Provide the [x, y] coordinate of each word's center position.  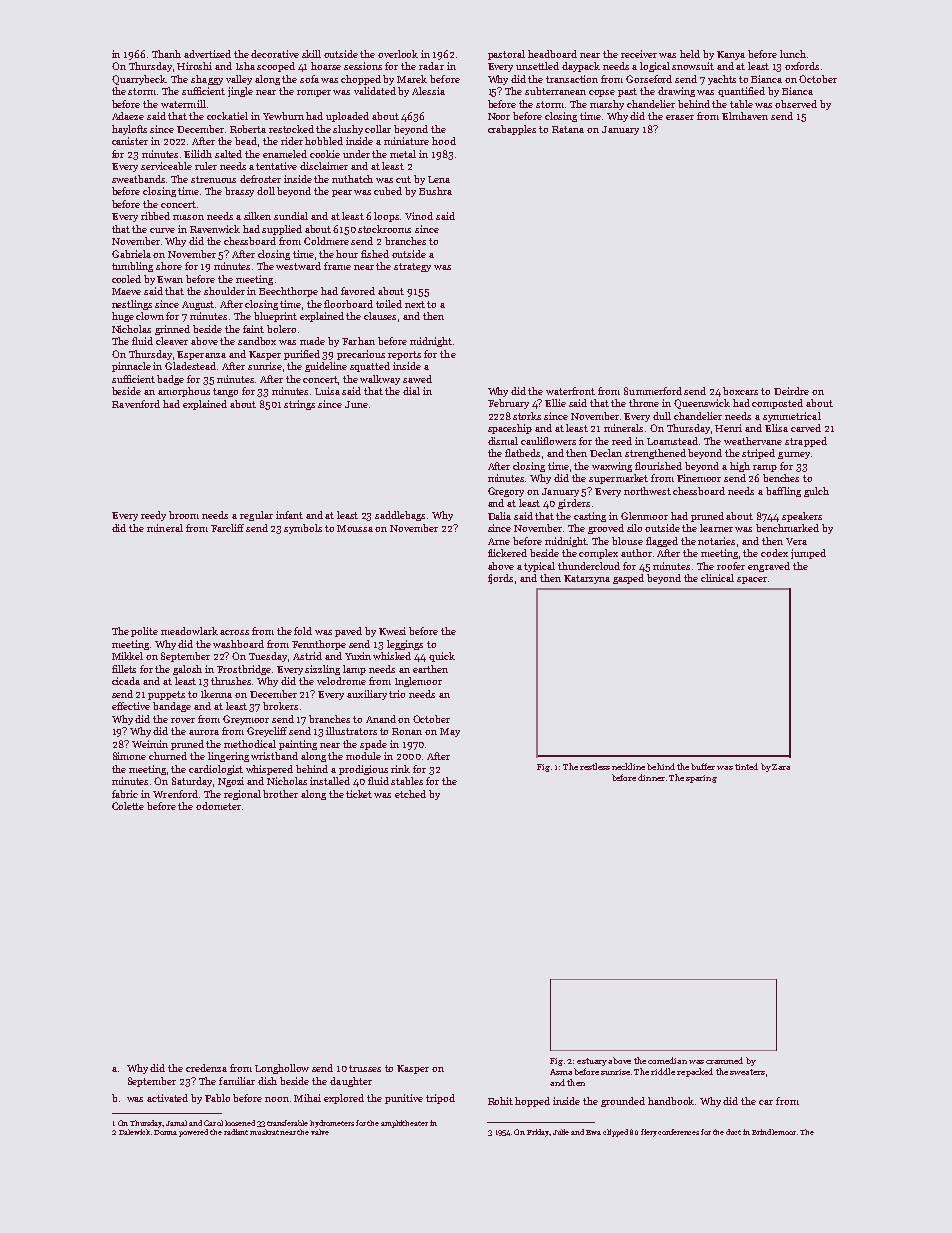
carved [806, 428]
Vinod [419, 216]
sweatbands [138, 179]
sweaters [747, 1072]
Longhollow [282, 1069]
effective [131, 706]
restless [595, 766]
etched [410, 794]
